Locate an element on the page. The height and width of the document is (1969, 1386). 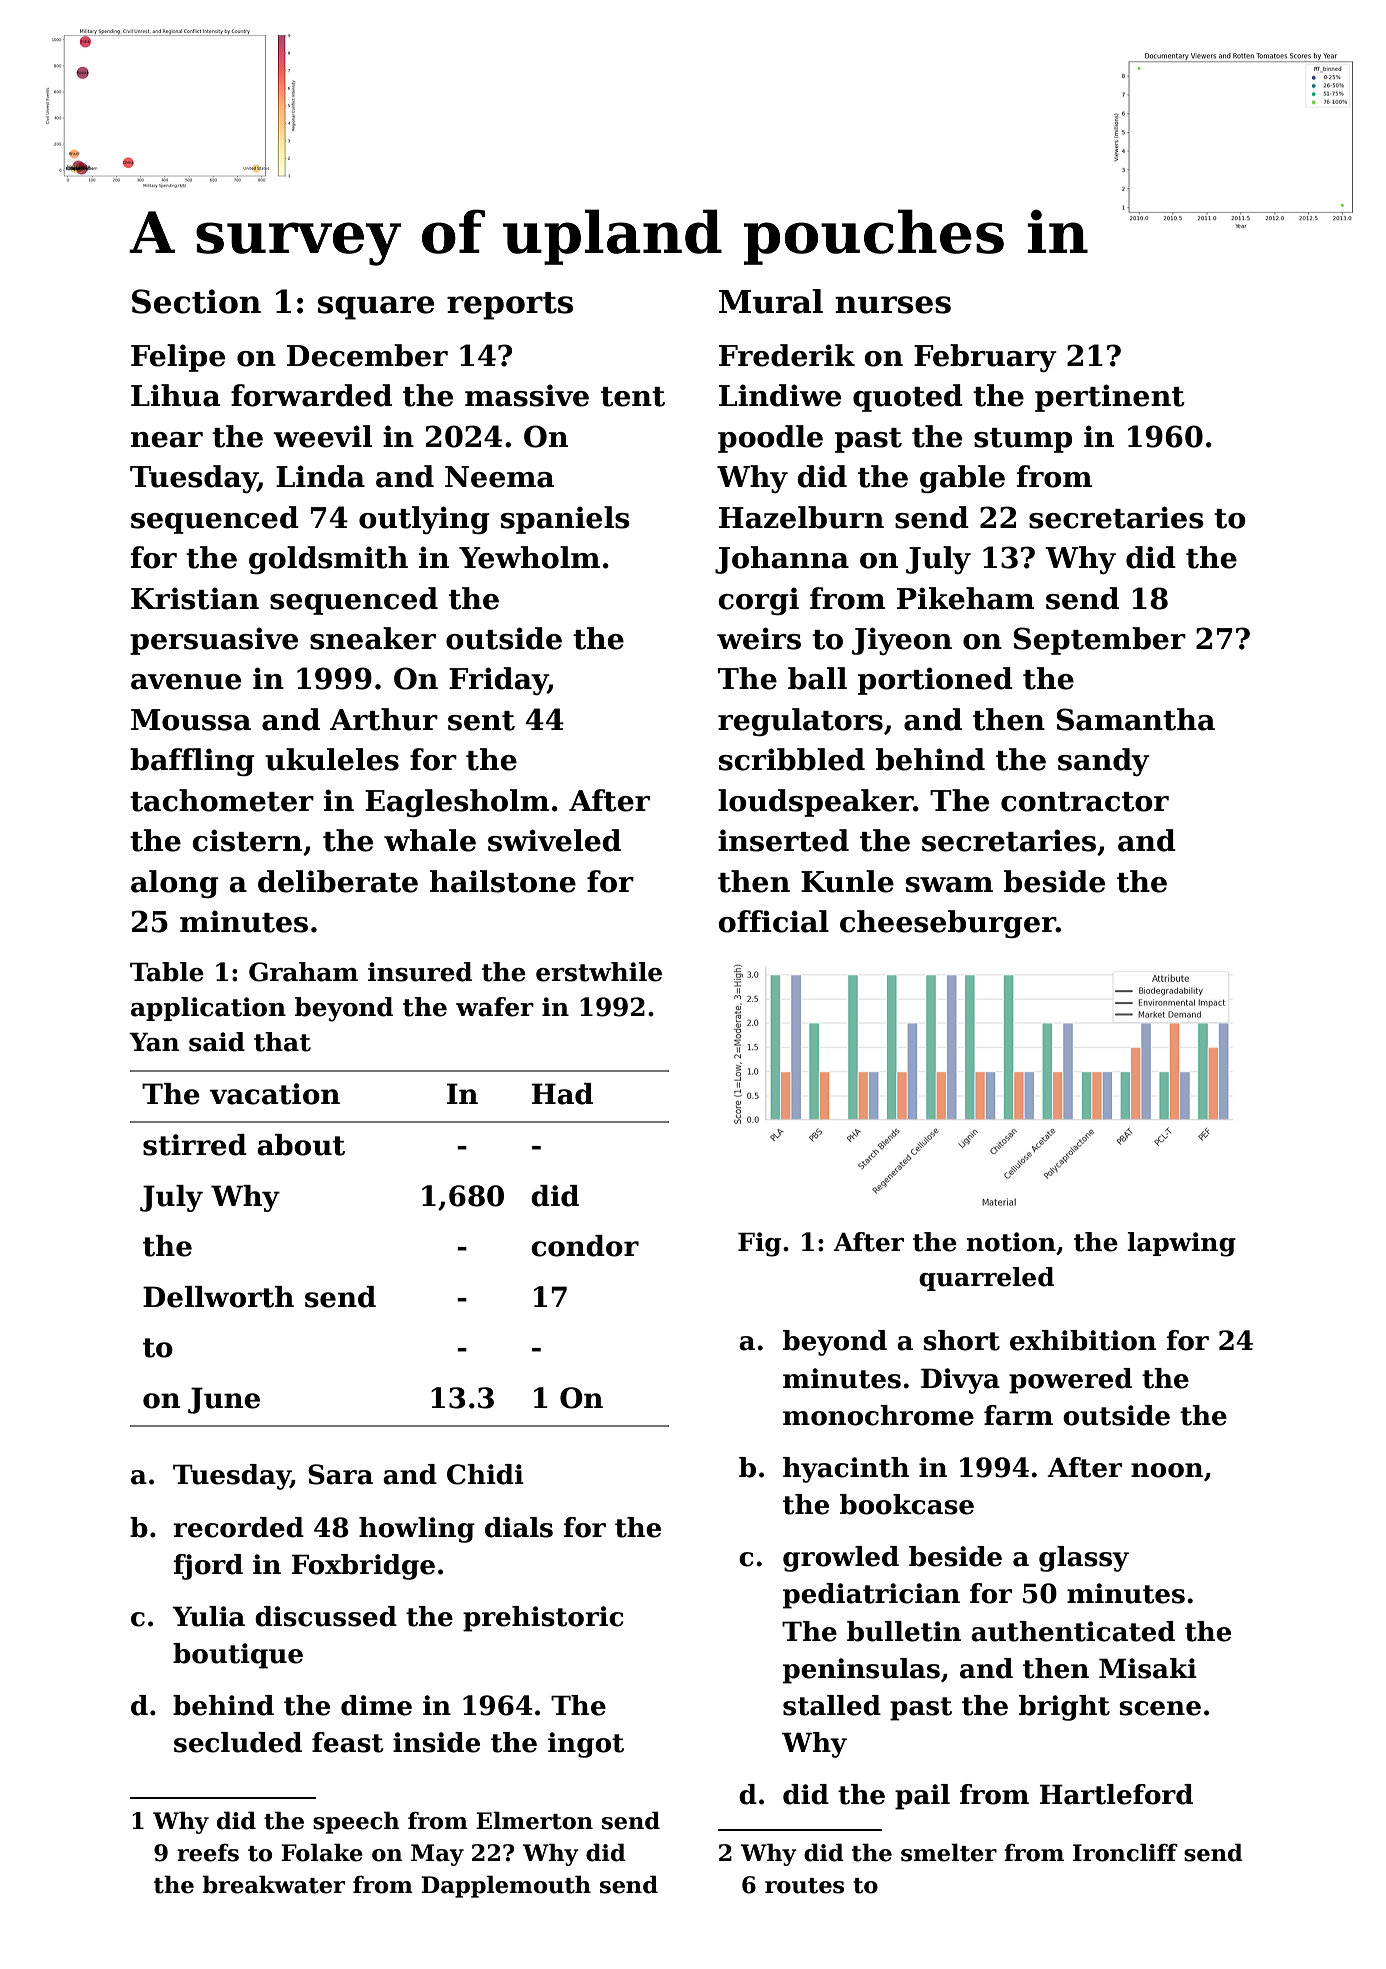
Section is located at coordinates (196, 301).
